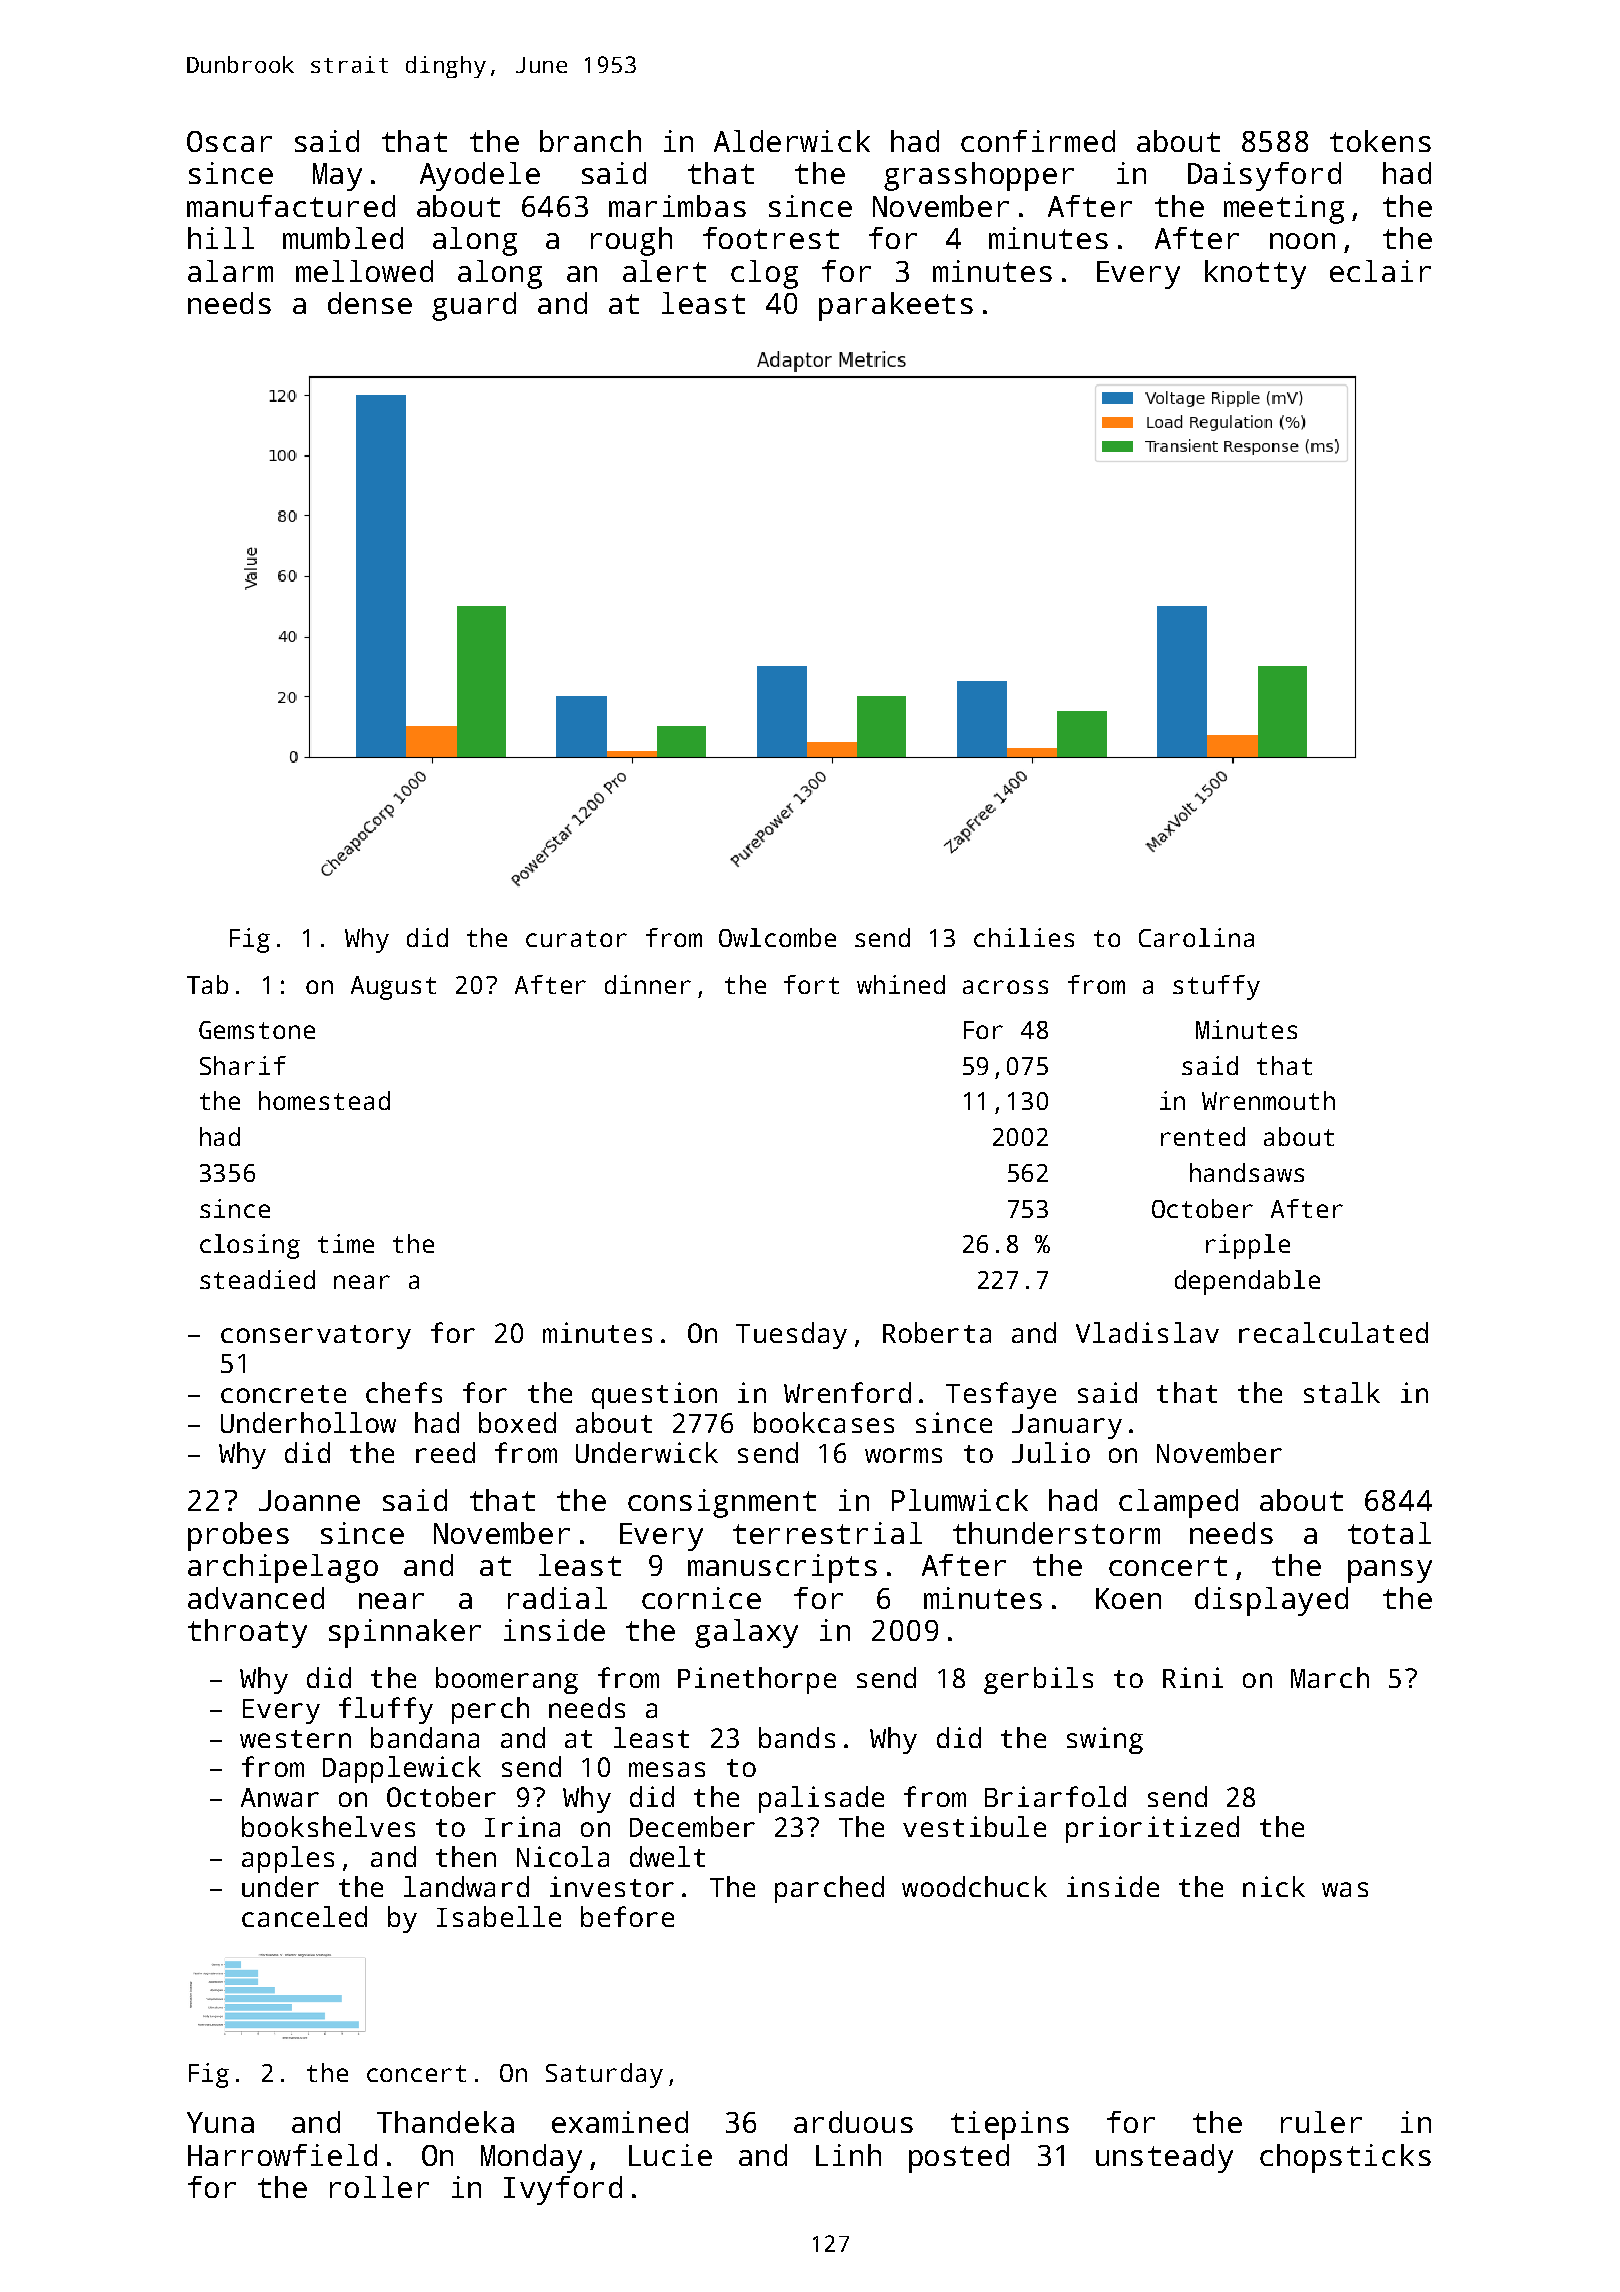 This screenshot has height=2292, width=1620. Describe the element at coordinates (490, 1710) in the screenshot. I see `perch` at that location.
